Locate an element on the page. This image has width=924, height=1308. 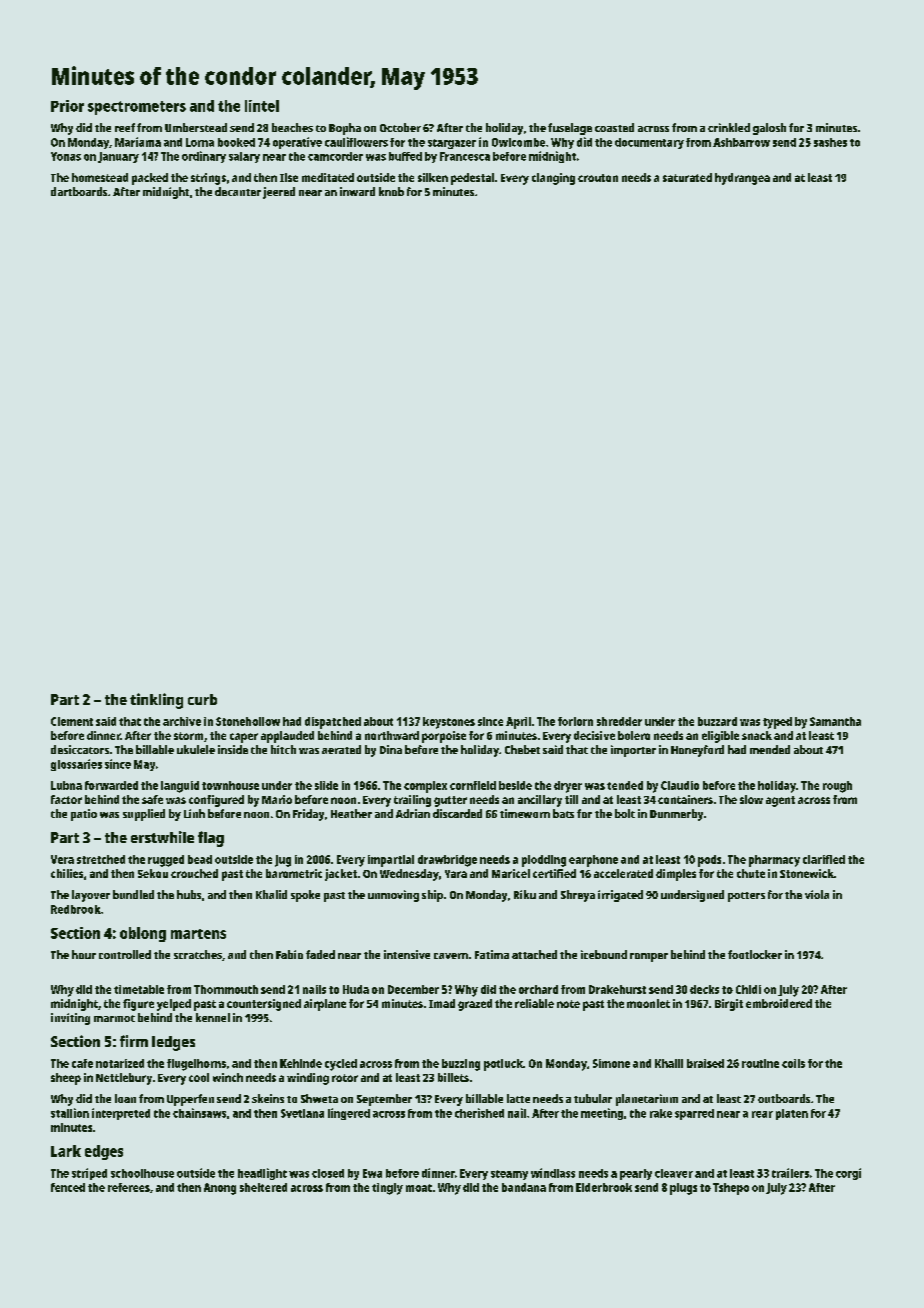
Yonas is located at coordinates (66, 156).
